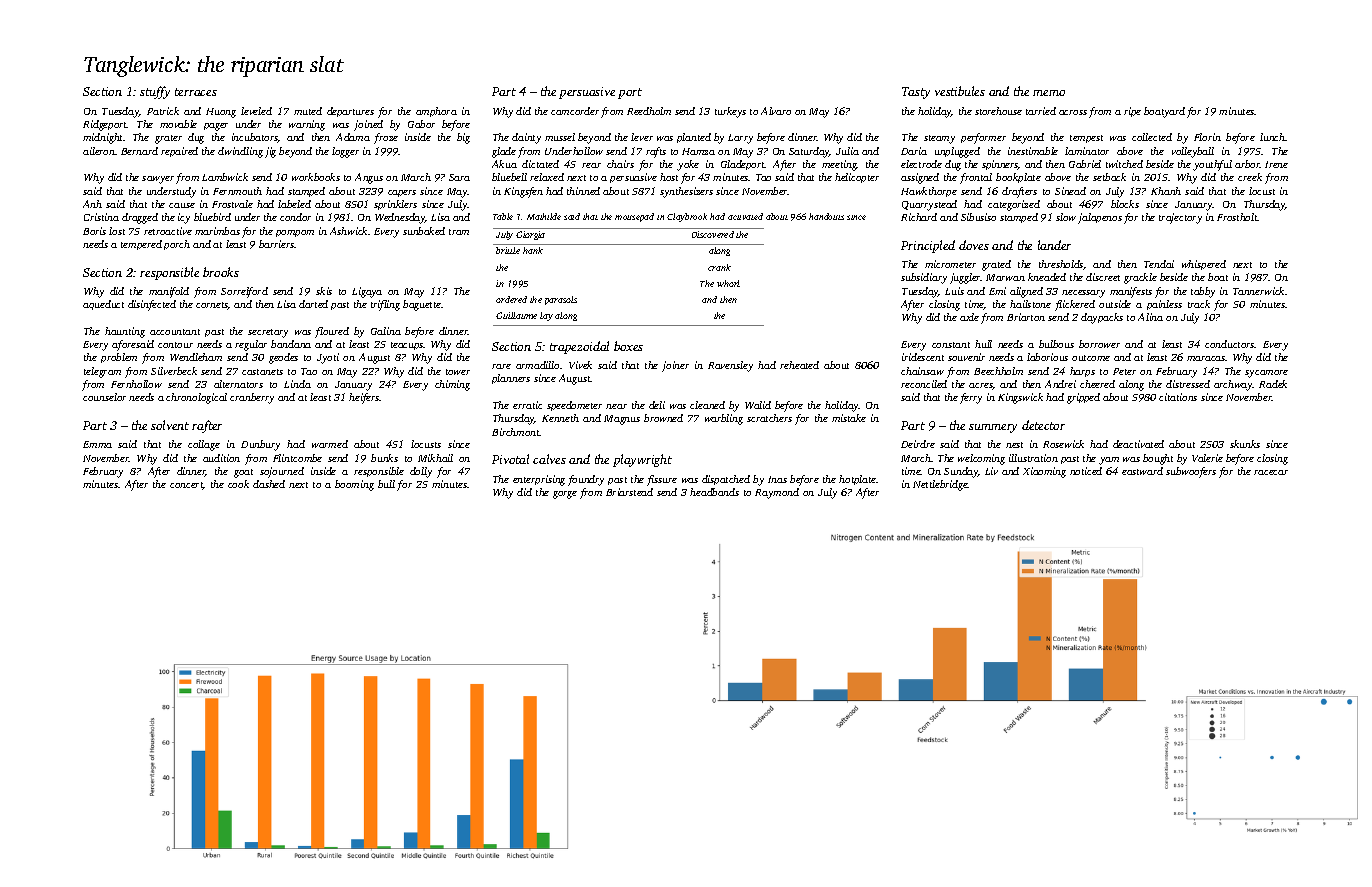 This screenshot has width=1372, height=887. I want to click on floured, so click(332, 332).
